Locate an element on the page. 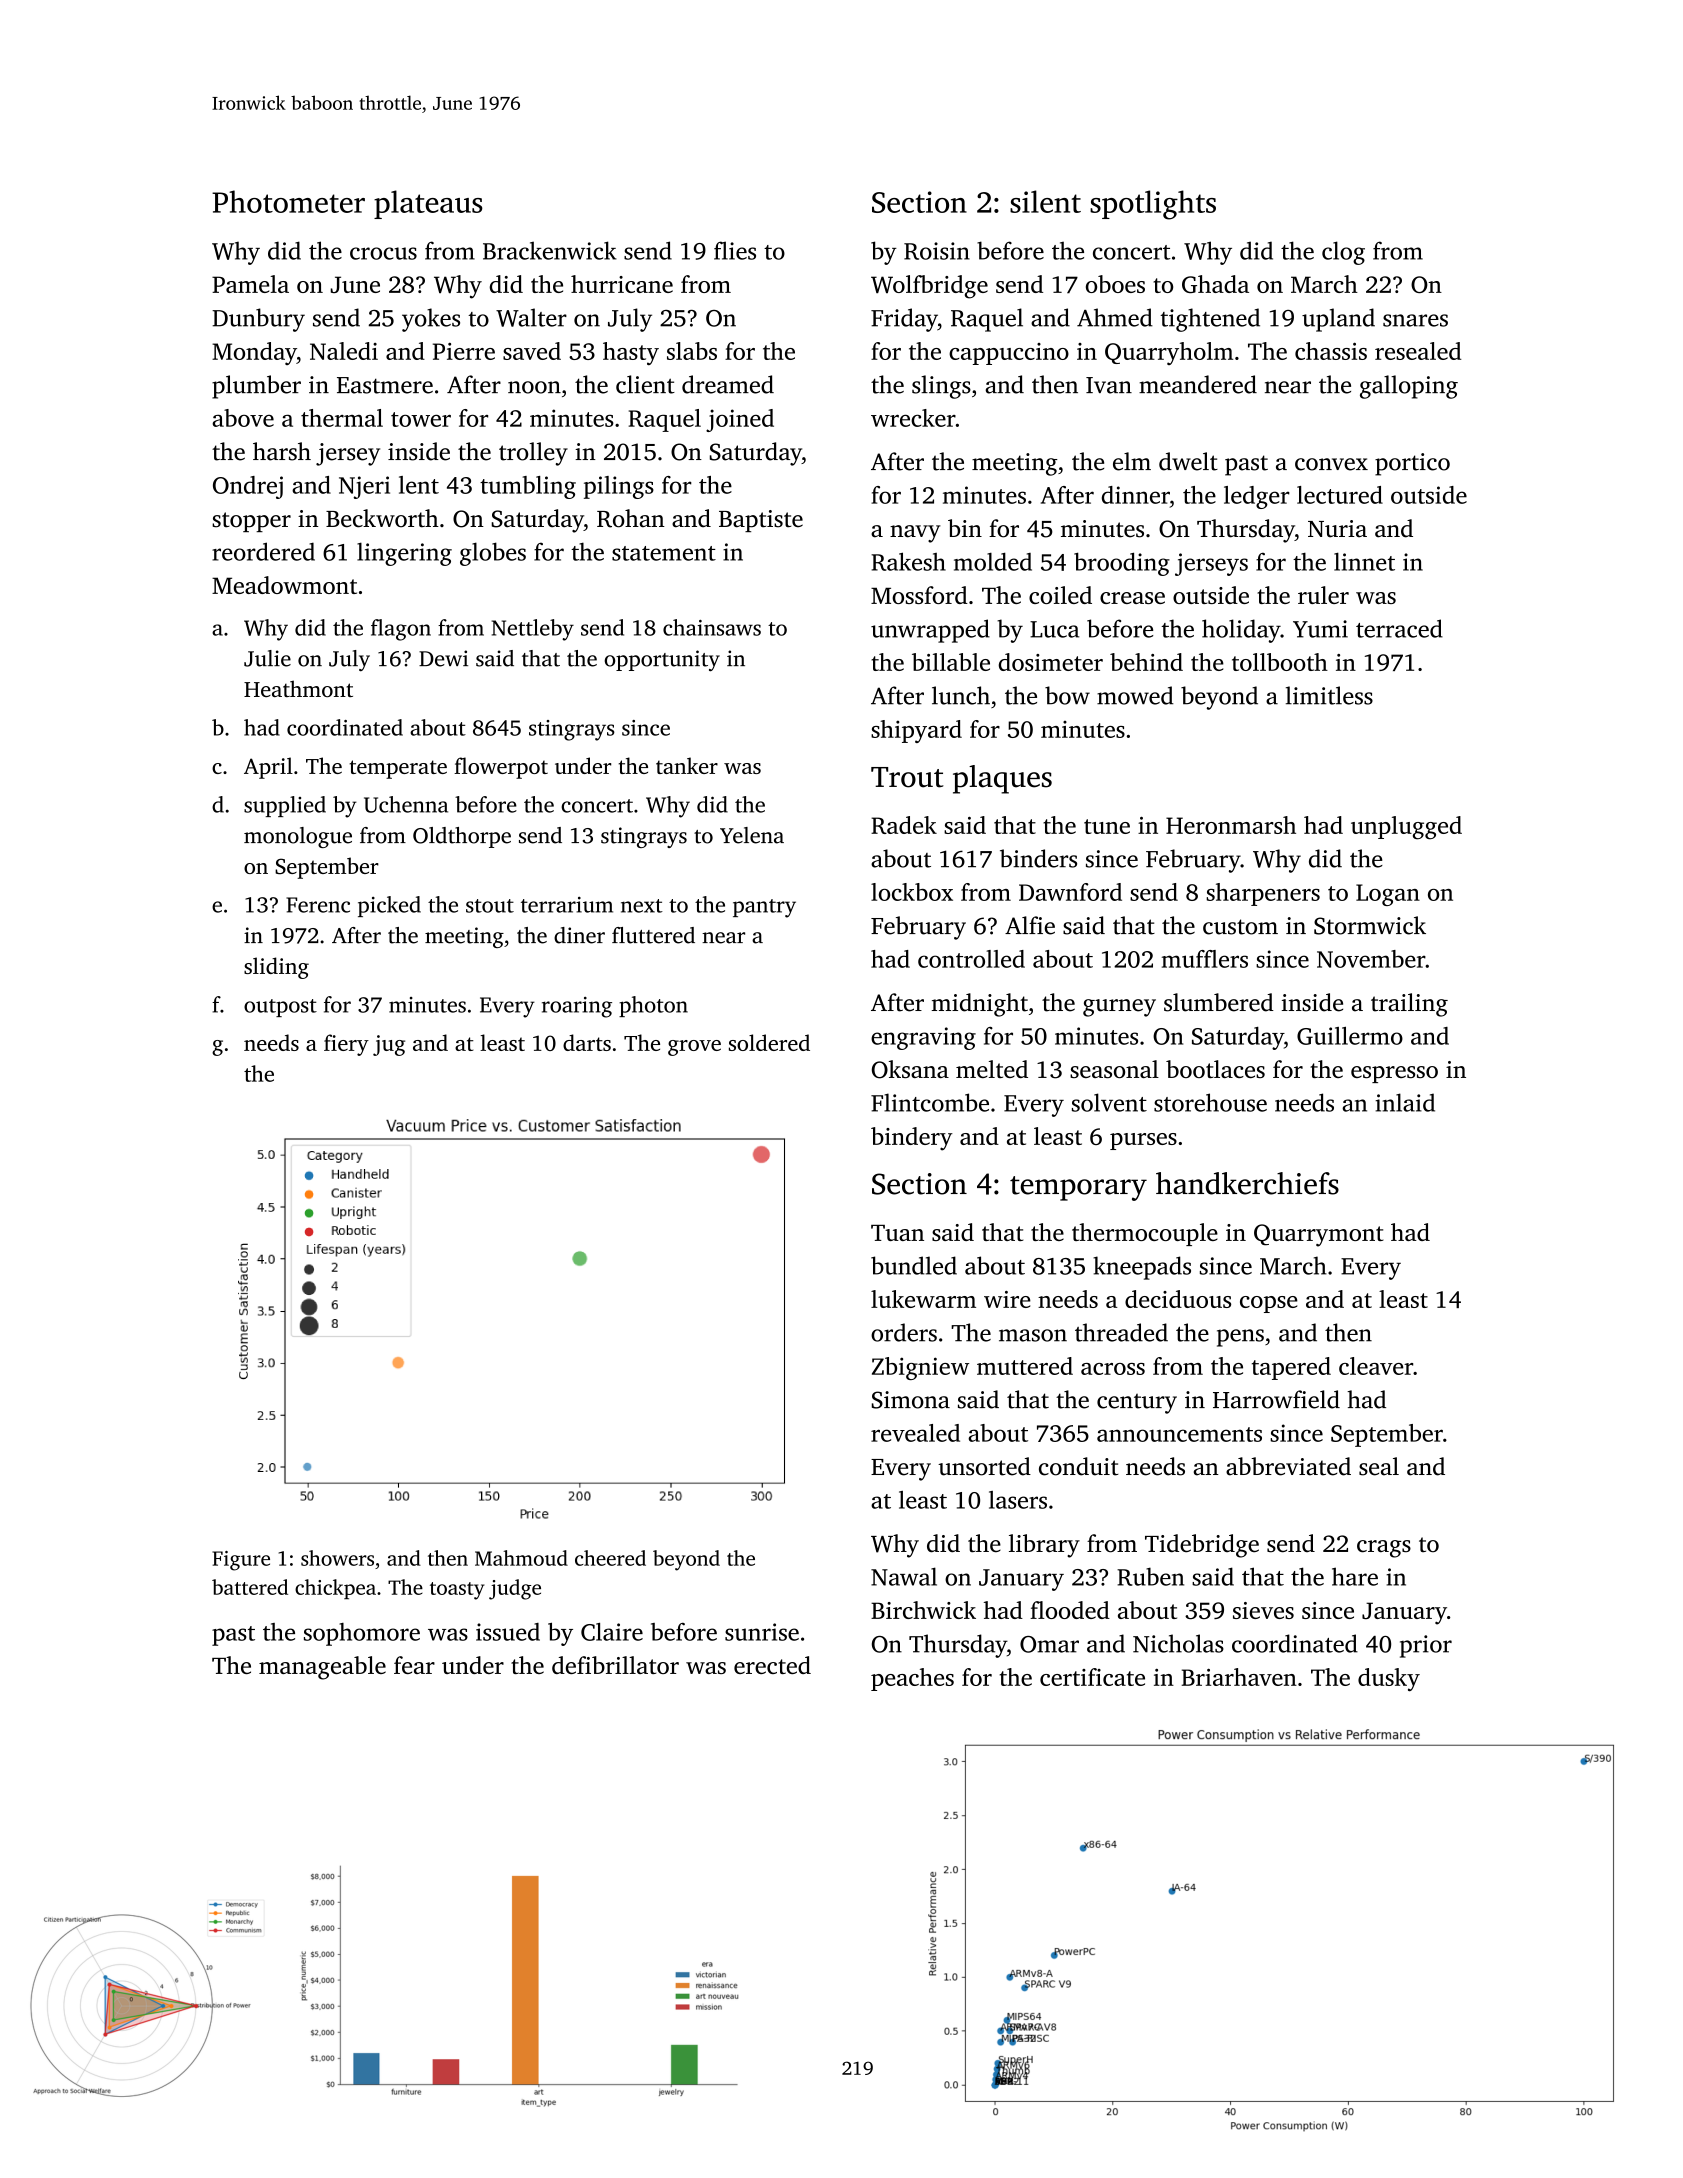 This image has height=2178, width=1683. Mahmoud is located at coordinates (521, 1558).
